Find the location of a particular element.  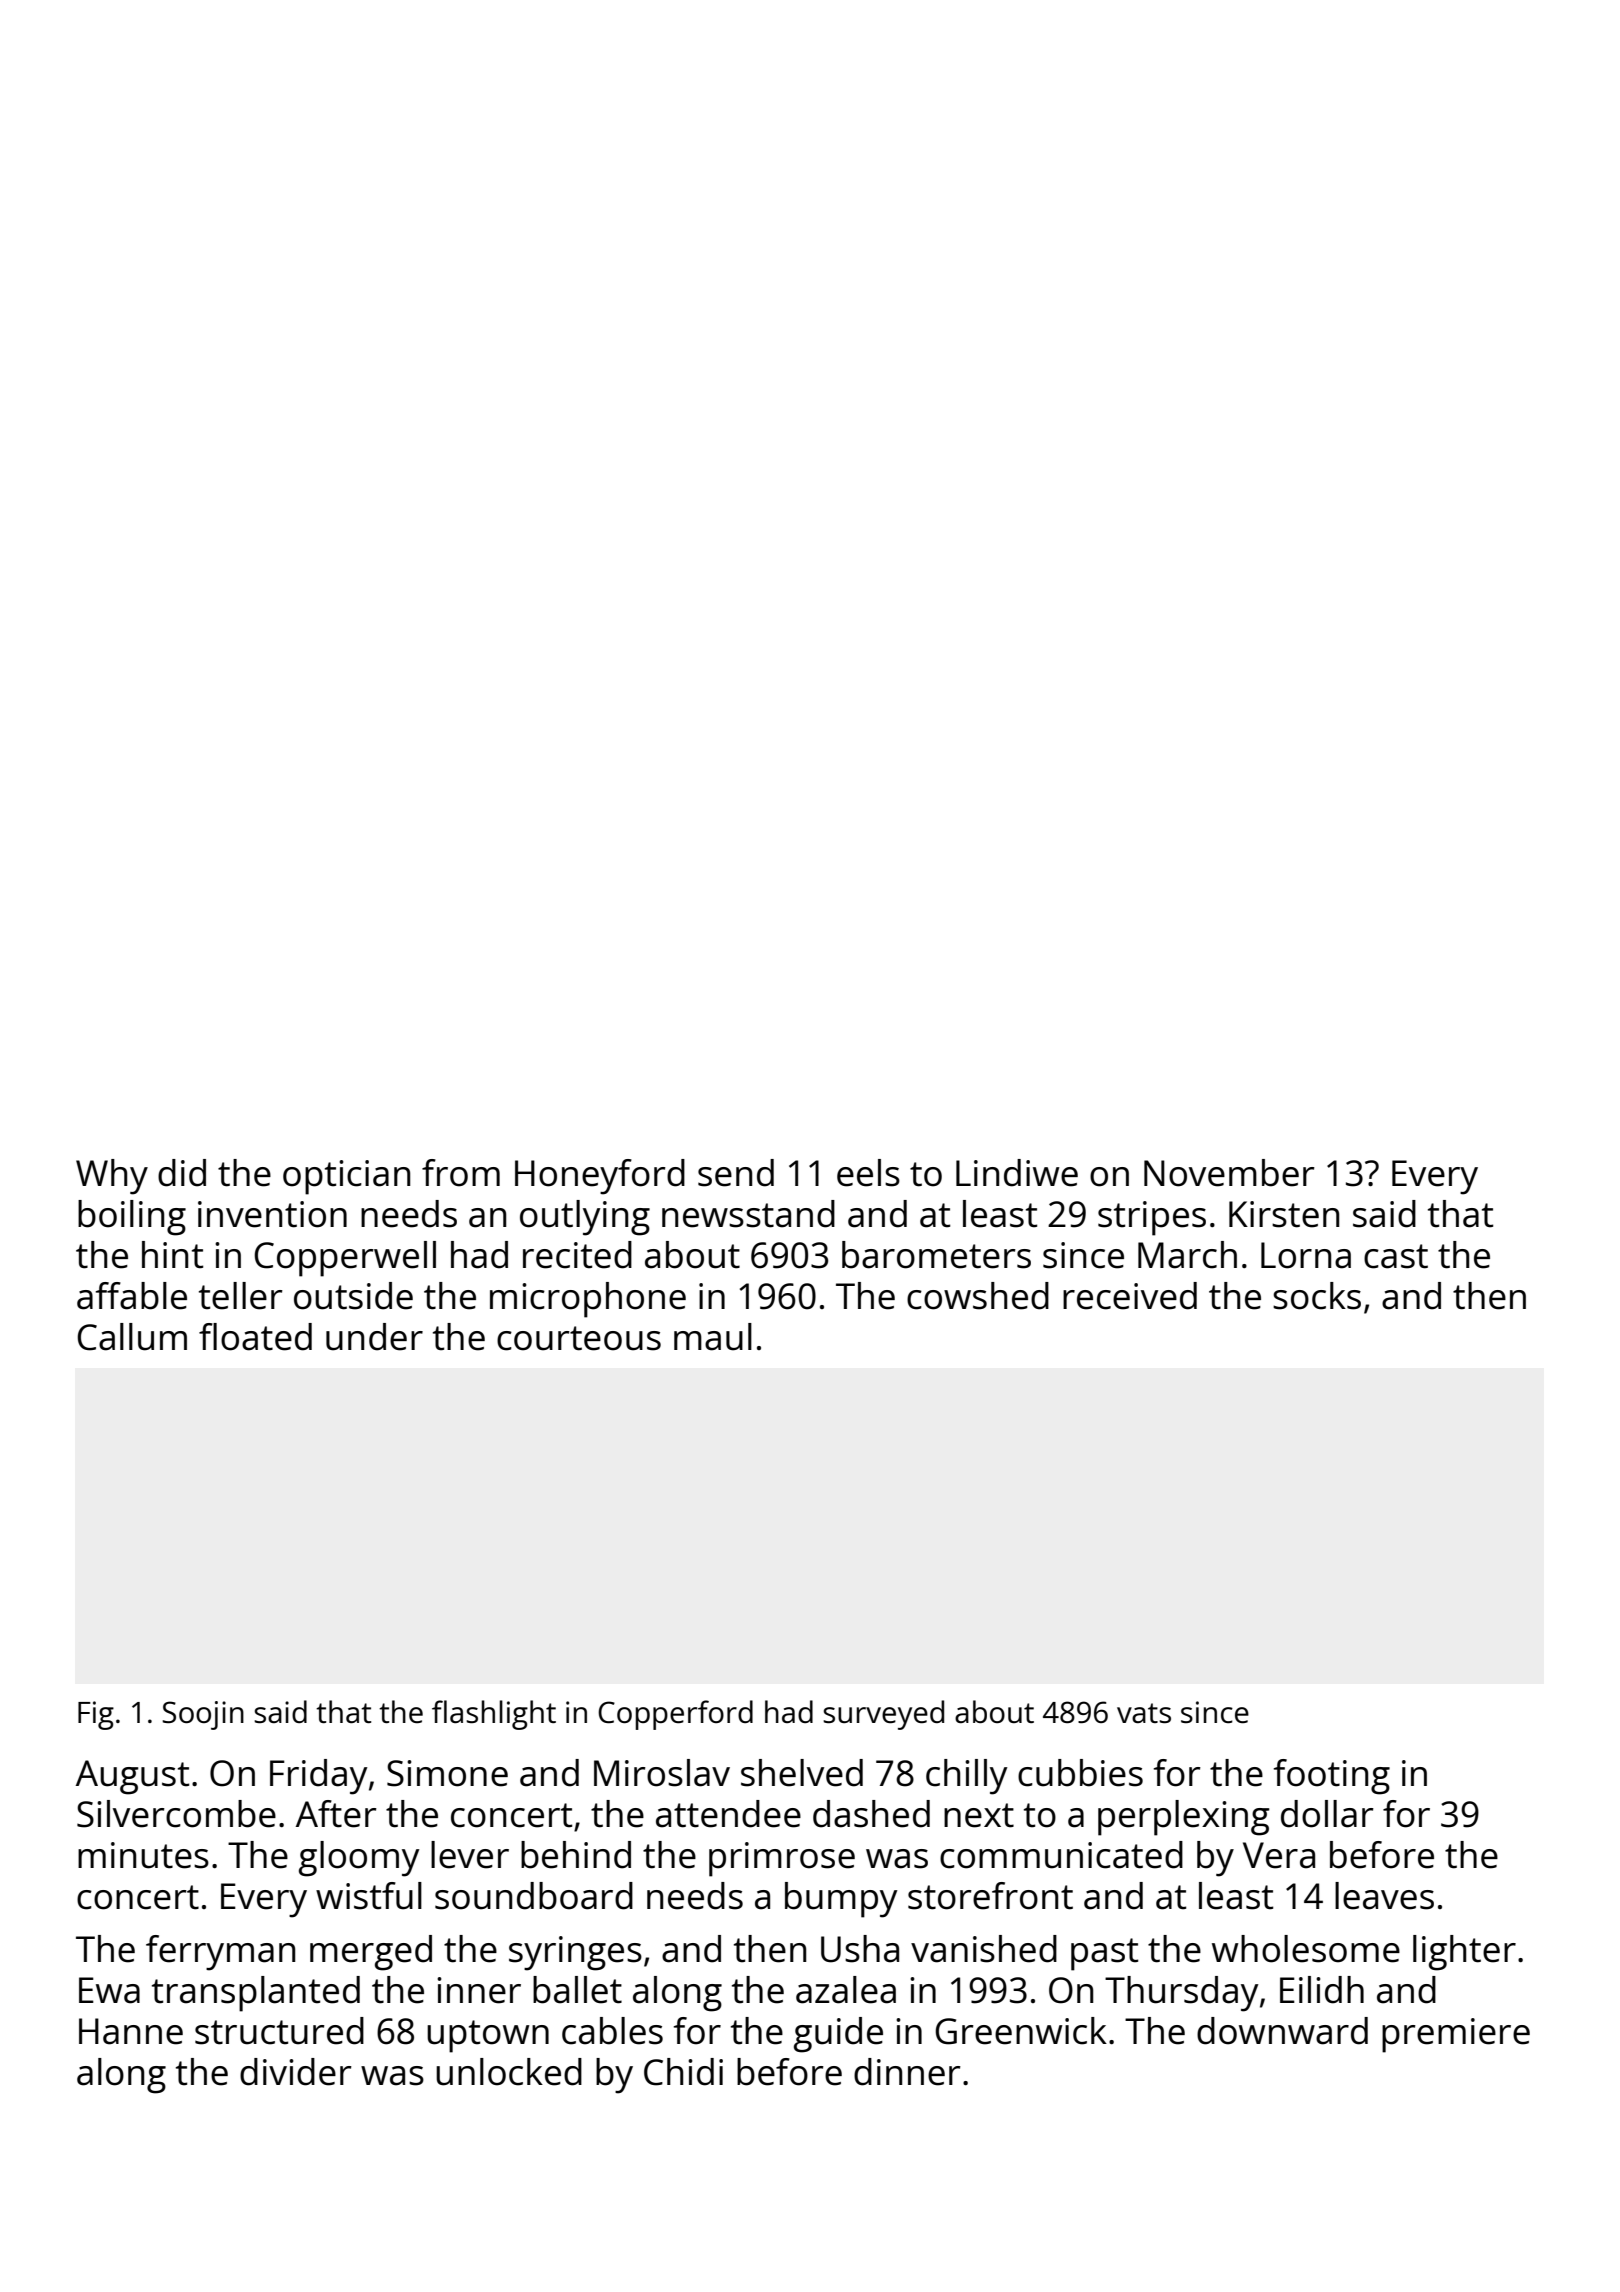

surveyed is located at coordinates (883, 1715).
